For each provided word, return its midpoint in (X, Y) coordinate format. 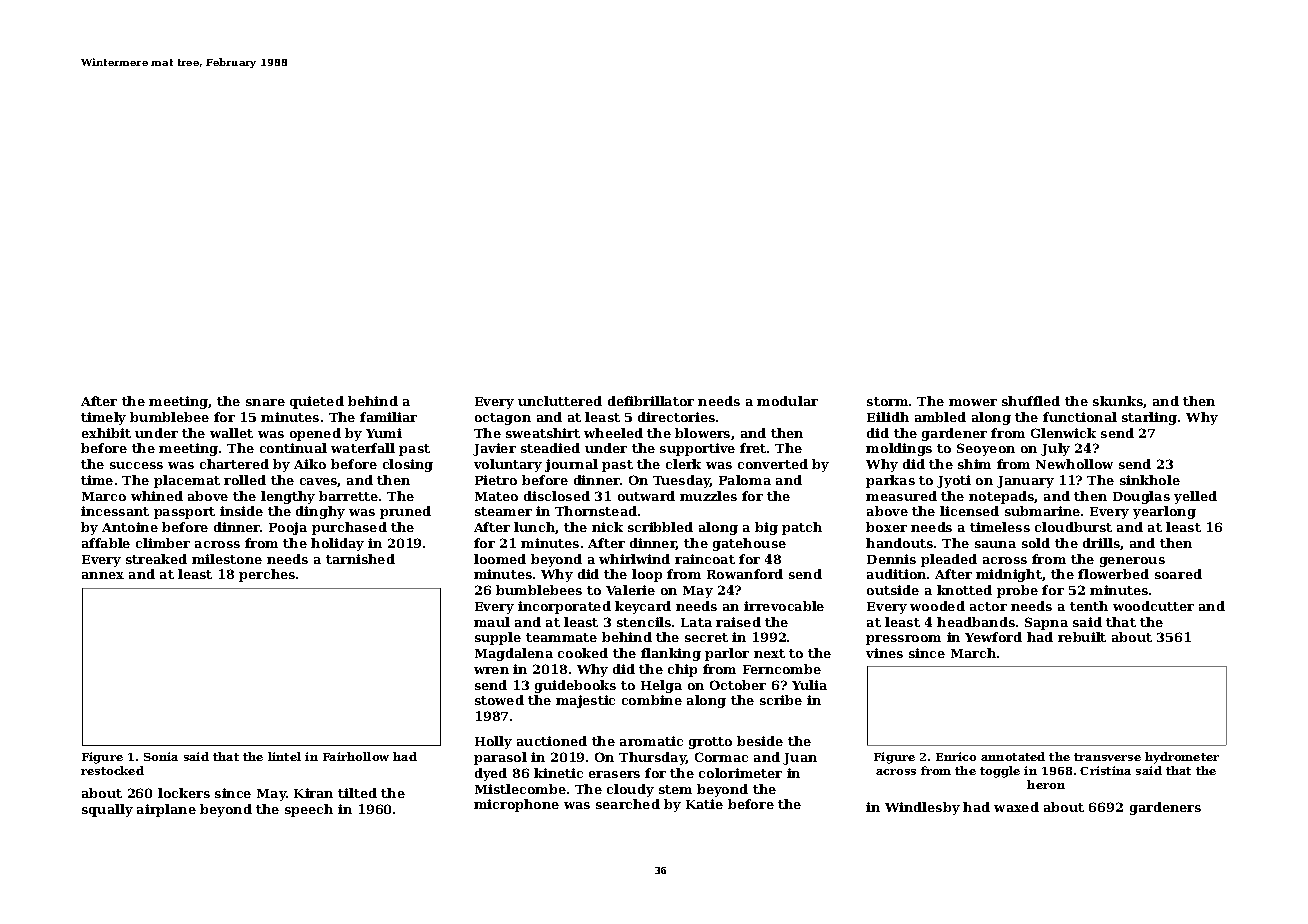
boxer (886, 527)
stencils (644, 622)
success (136, 465)
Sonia (161, 756)
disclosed (557, 496)
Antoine (130, 527)
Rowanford (745, 574)
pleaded (949, 560)
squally (107, 810)
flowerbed (1113, 574)
